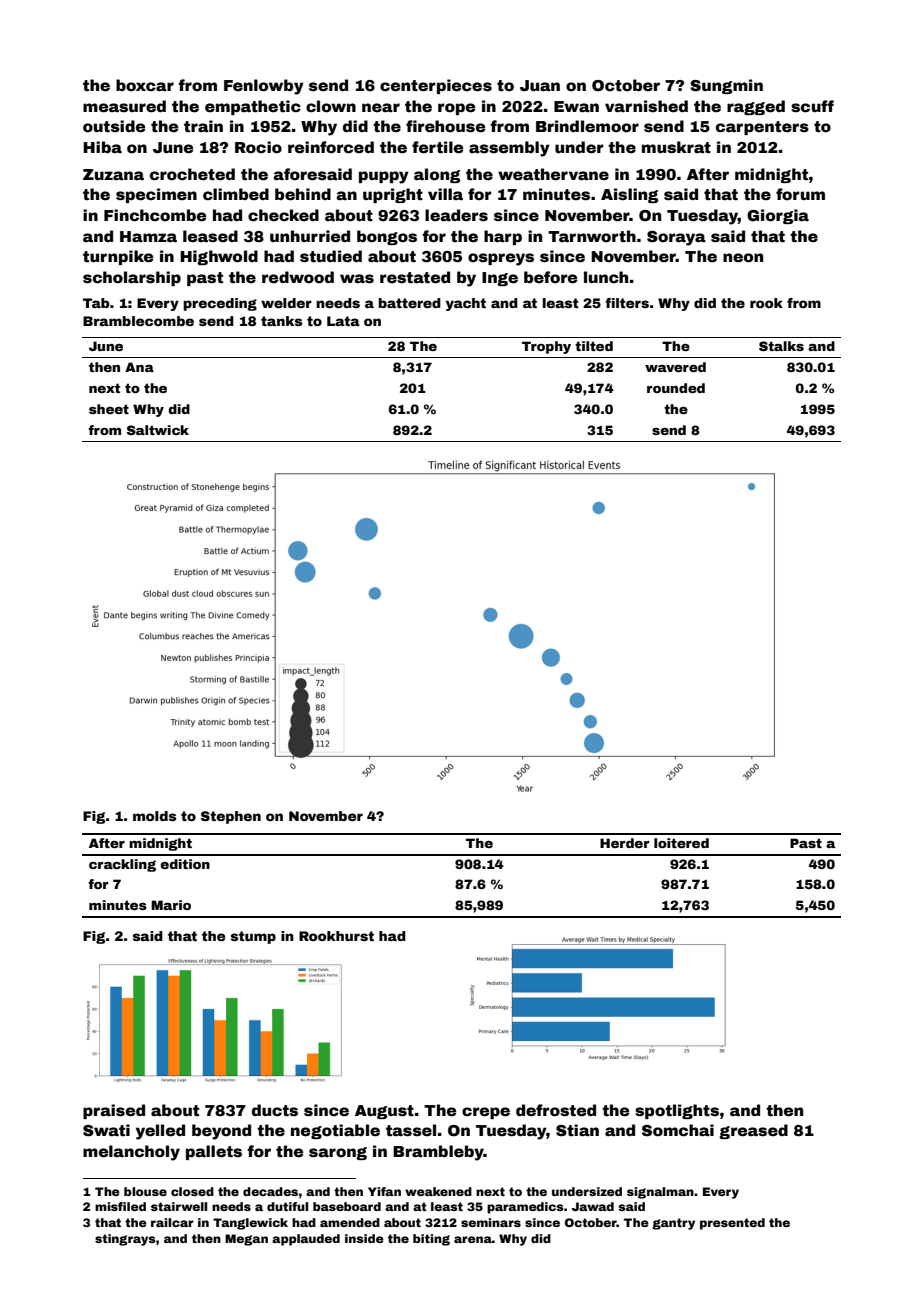  Describe the element at coordinates (778, 216) in the screenshot. I see `Giorgia` at that location.
